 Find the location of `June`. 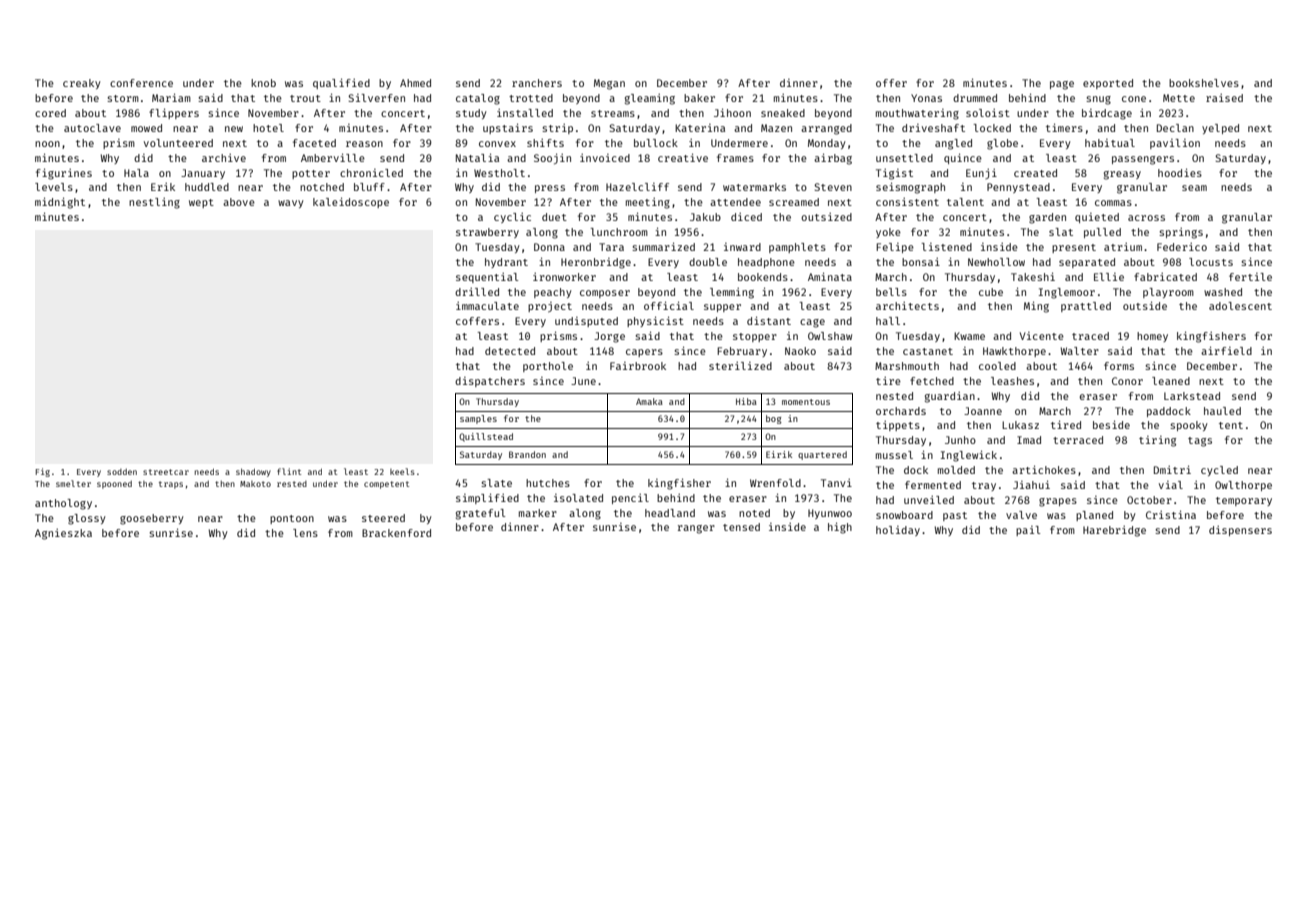

June is located at coordinates (583, 381).
